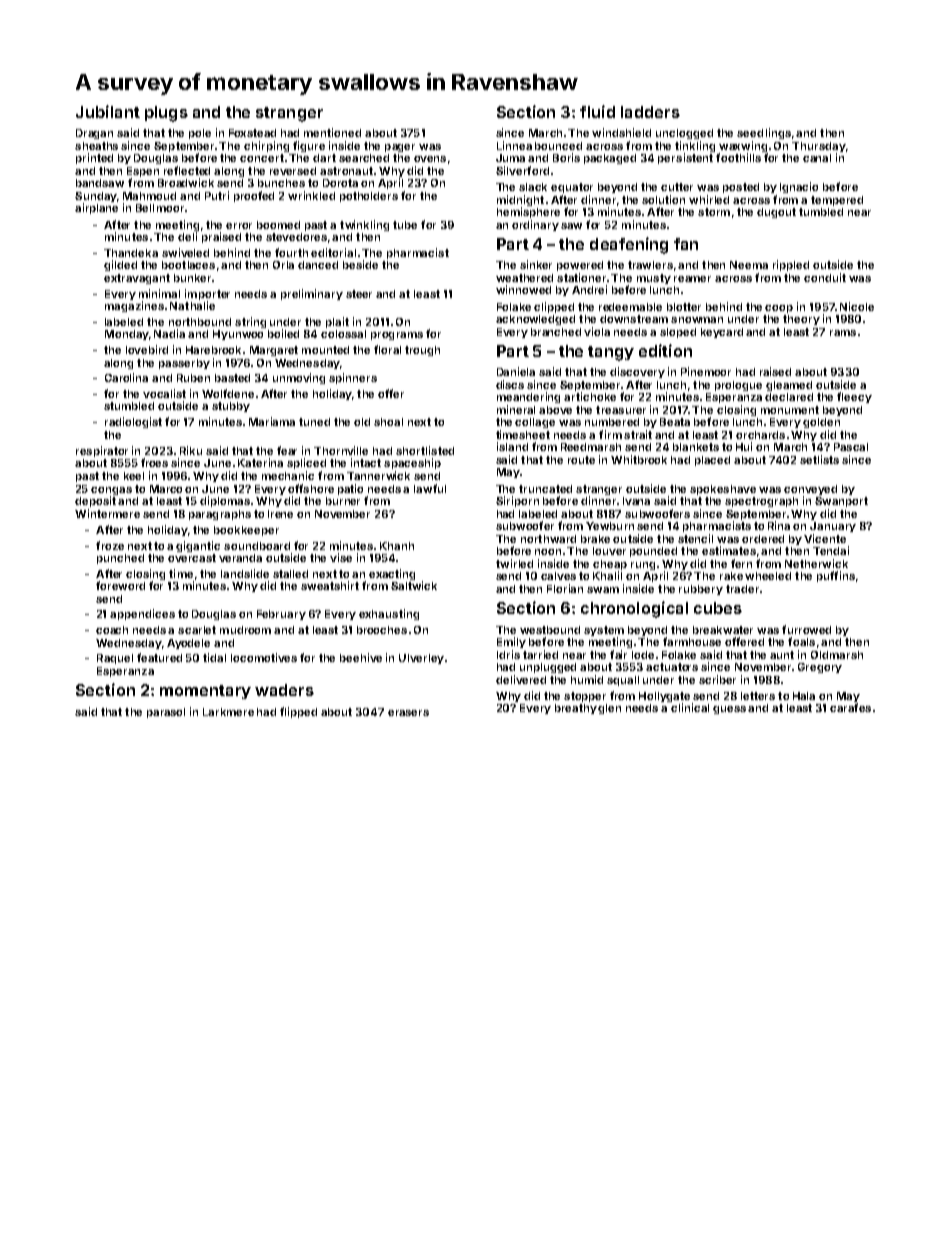  I want to click on Wolfdene, so click(228, 393).
